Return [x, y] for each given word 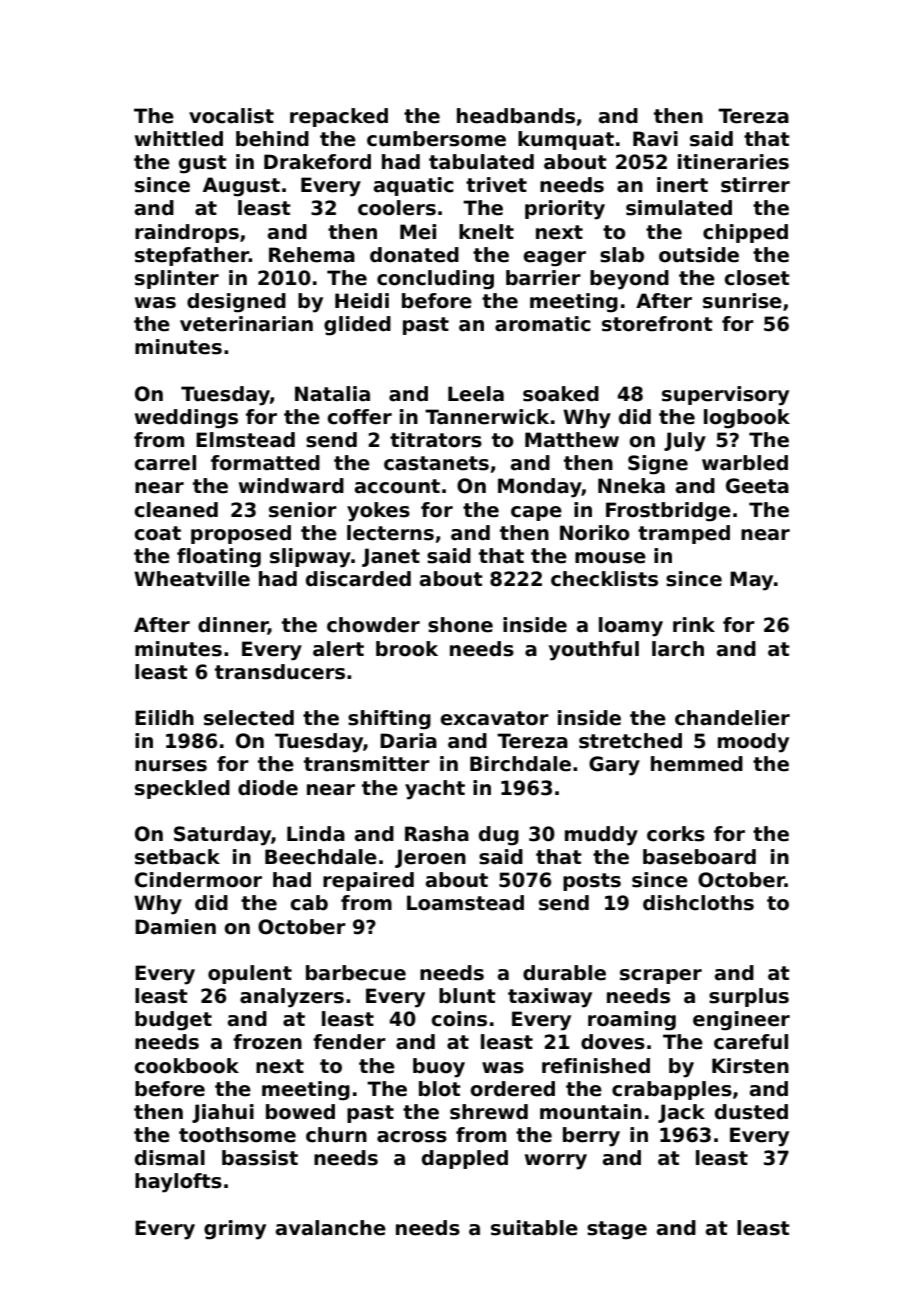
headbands [516, 116]
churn [336, 1135]
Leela [476, 394]
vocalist [231, 116]
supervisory [725, 396]
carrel [165, 463]
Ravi [655, 139]
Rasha [437, 834]
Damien [175, 927]
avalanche [331, 1228]
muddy [601, 836]
